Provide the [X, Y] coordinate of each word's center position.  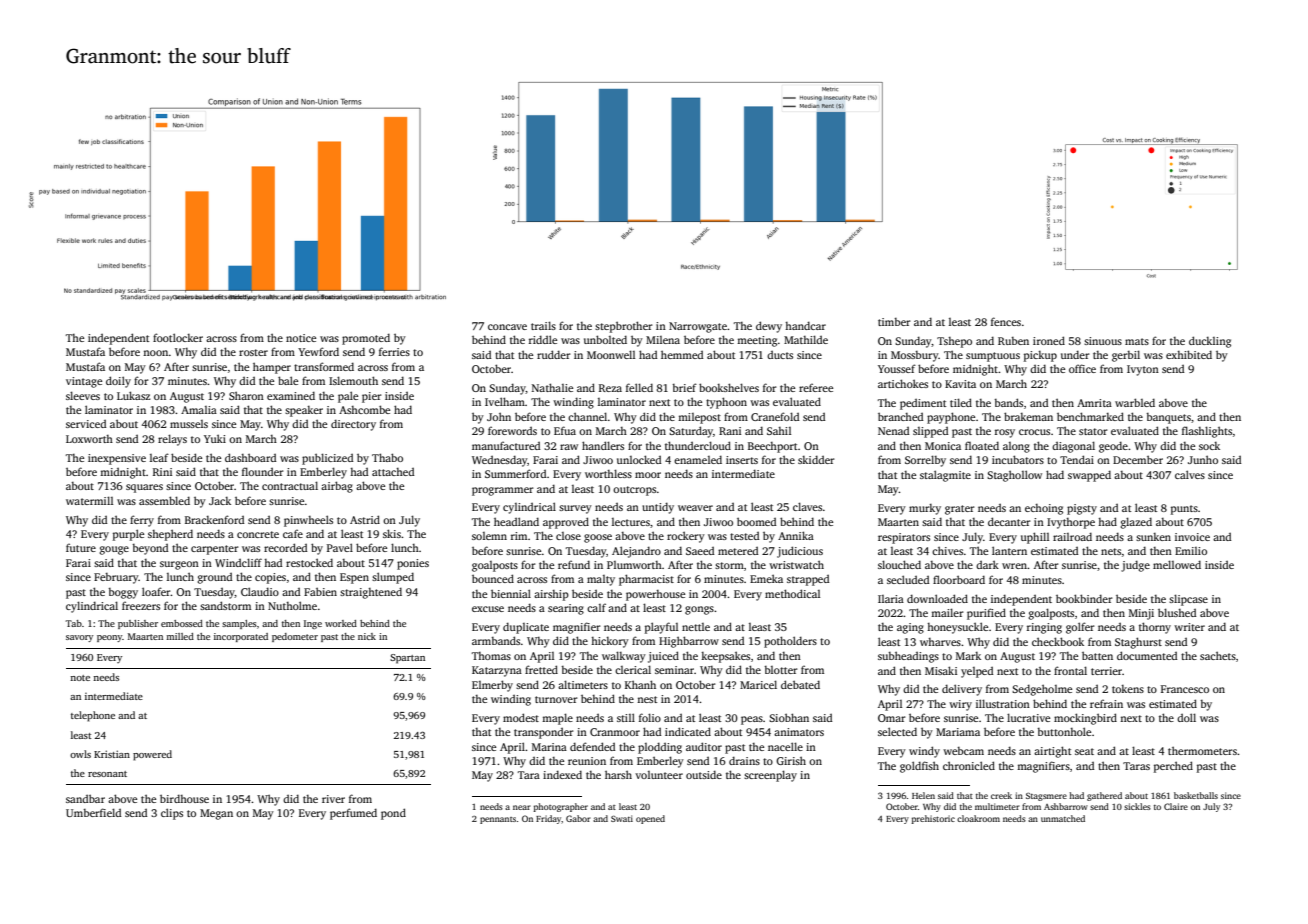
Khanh [640, 684]
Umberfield [93, 812]
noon [155, 353]
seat [1084, 751]
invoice [1192, 537]
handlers [603, 445]
